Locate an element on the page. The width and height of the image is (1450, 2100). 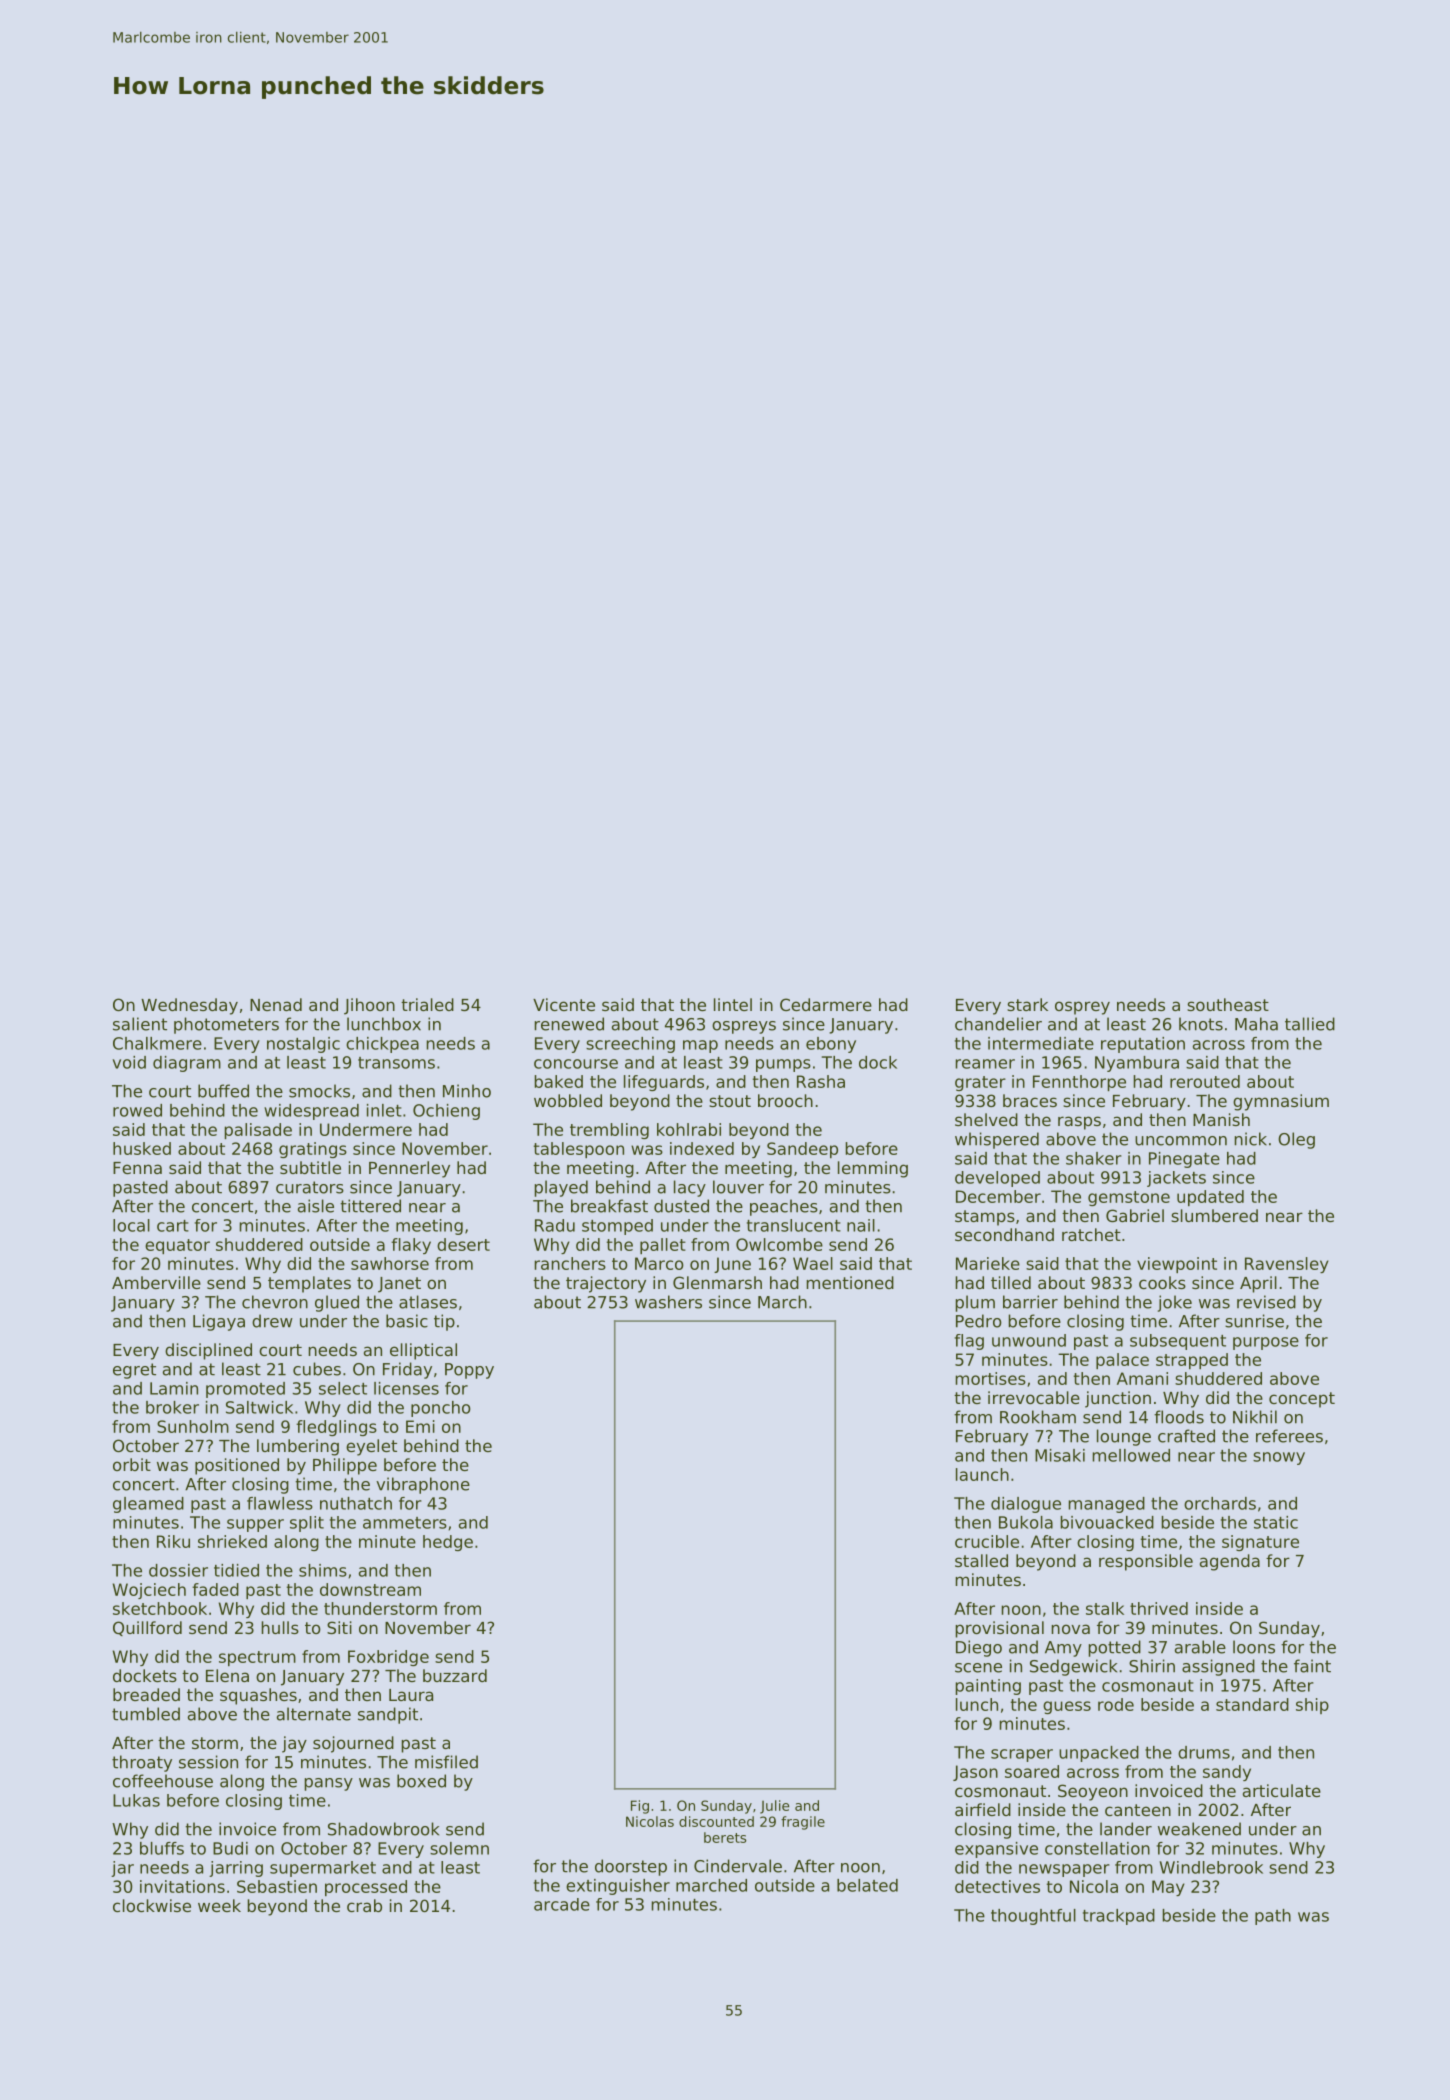
Wojciech is located at coordinates (149, 1591).
